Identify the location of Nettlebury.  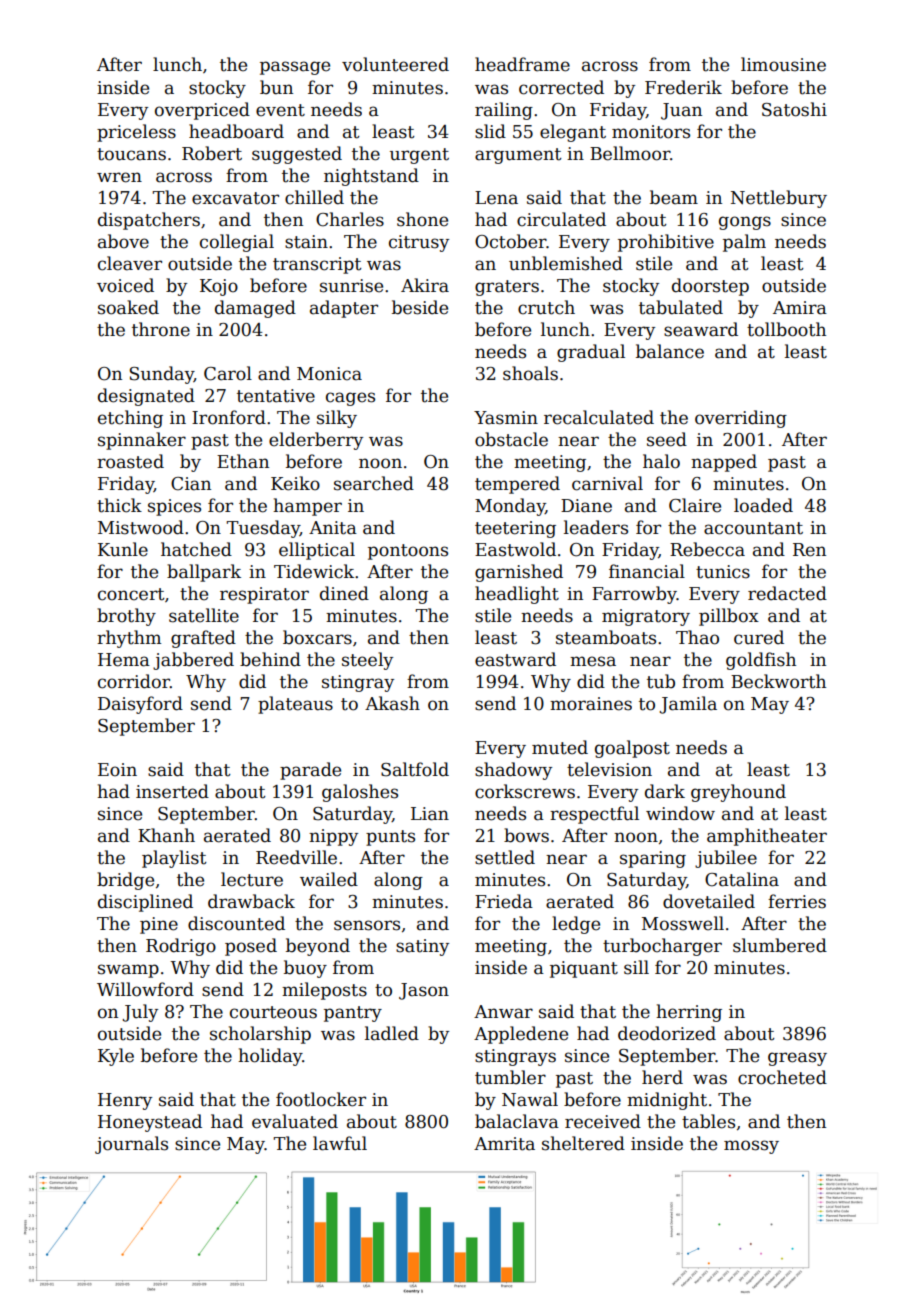
(779, 199).
